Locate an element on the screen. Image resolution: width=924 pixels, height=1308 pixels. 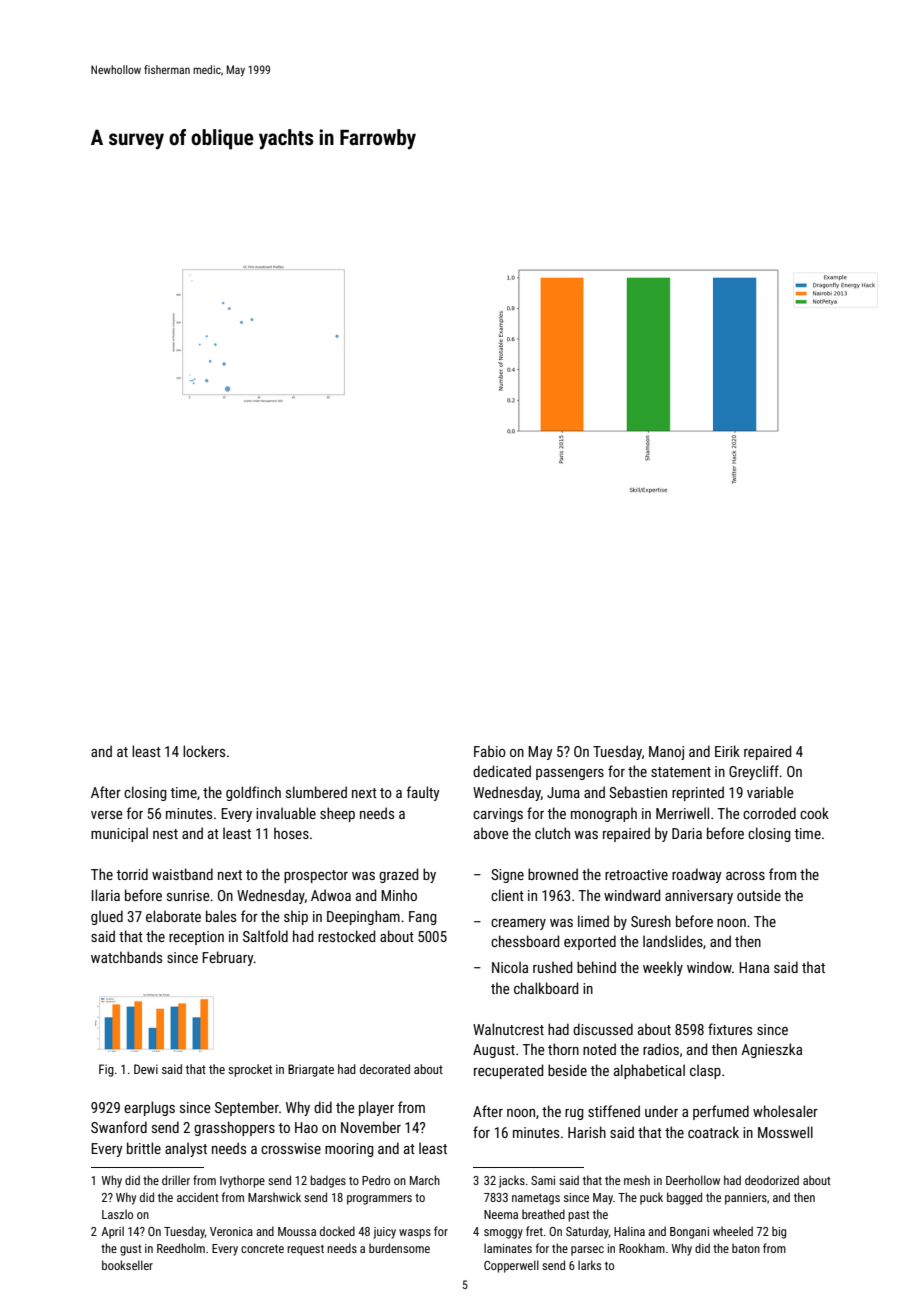
lockers is located at coordinates (204, 751).
